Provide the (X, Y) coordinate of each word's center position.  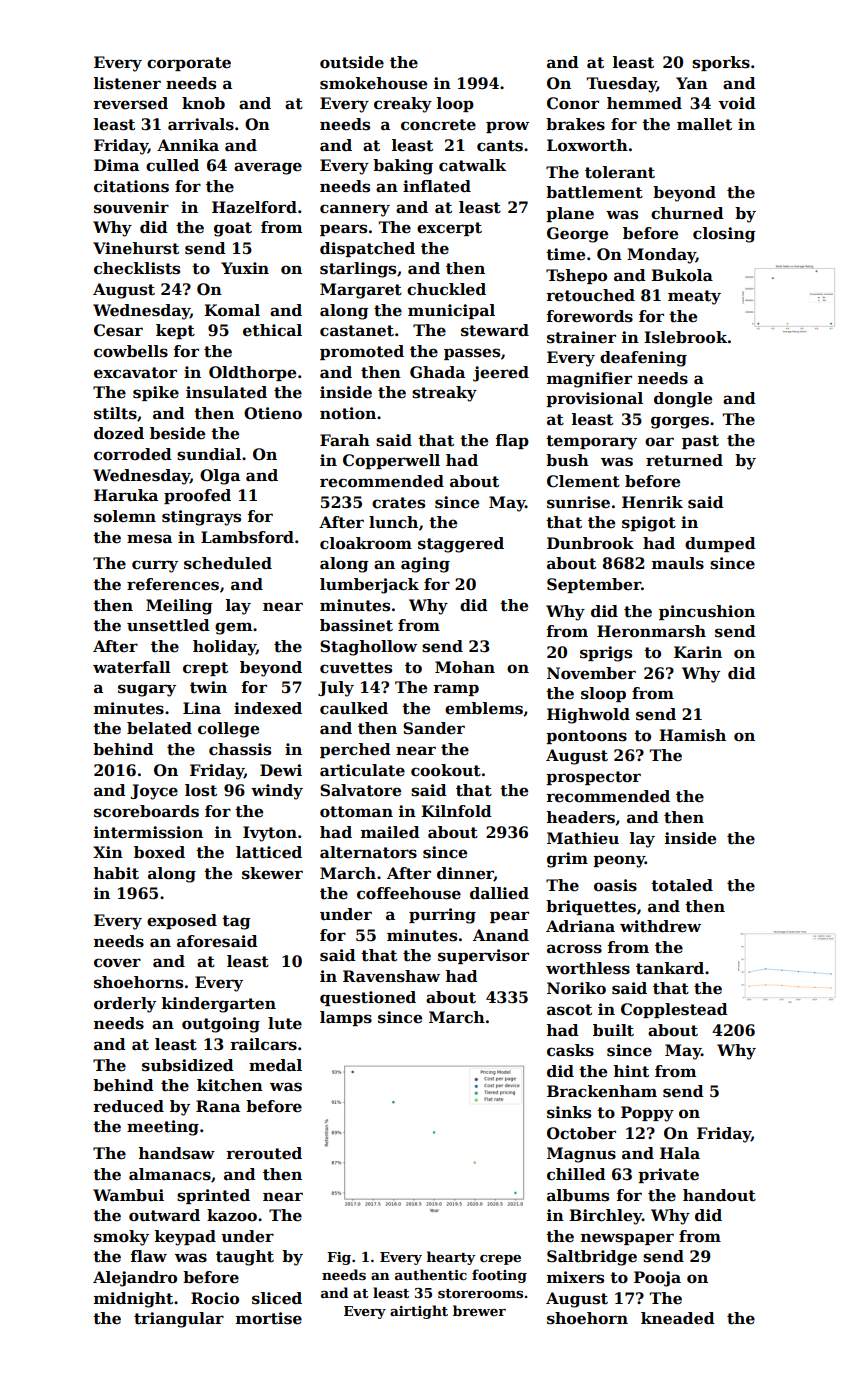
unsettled (168, 625)
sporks (721, 63)
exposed (182, 921)
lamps (346, 1018)
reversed (130, 103)
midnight (133, 1300)
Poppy (647, 1114)
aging (425, 565)
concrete (438, 125)
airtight (419, 1312)
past (700, 442)
